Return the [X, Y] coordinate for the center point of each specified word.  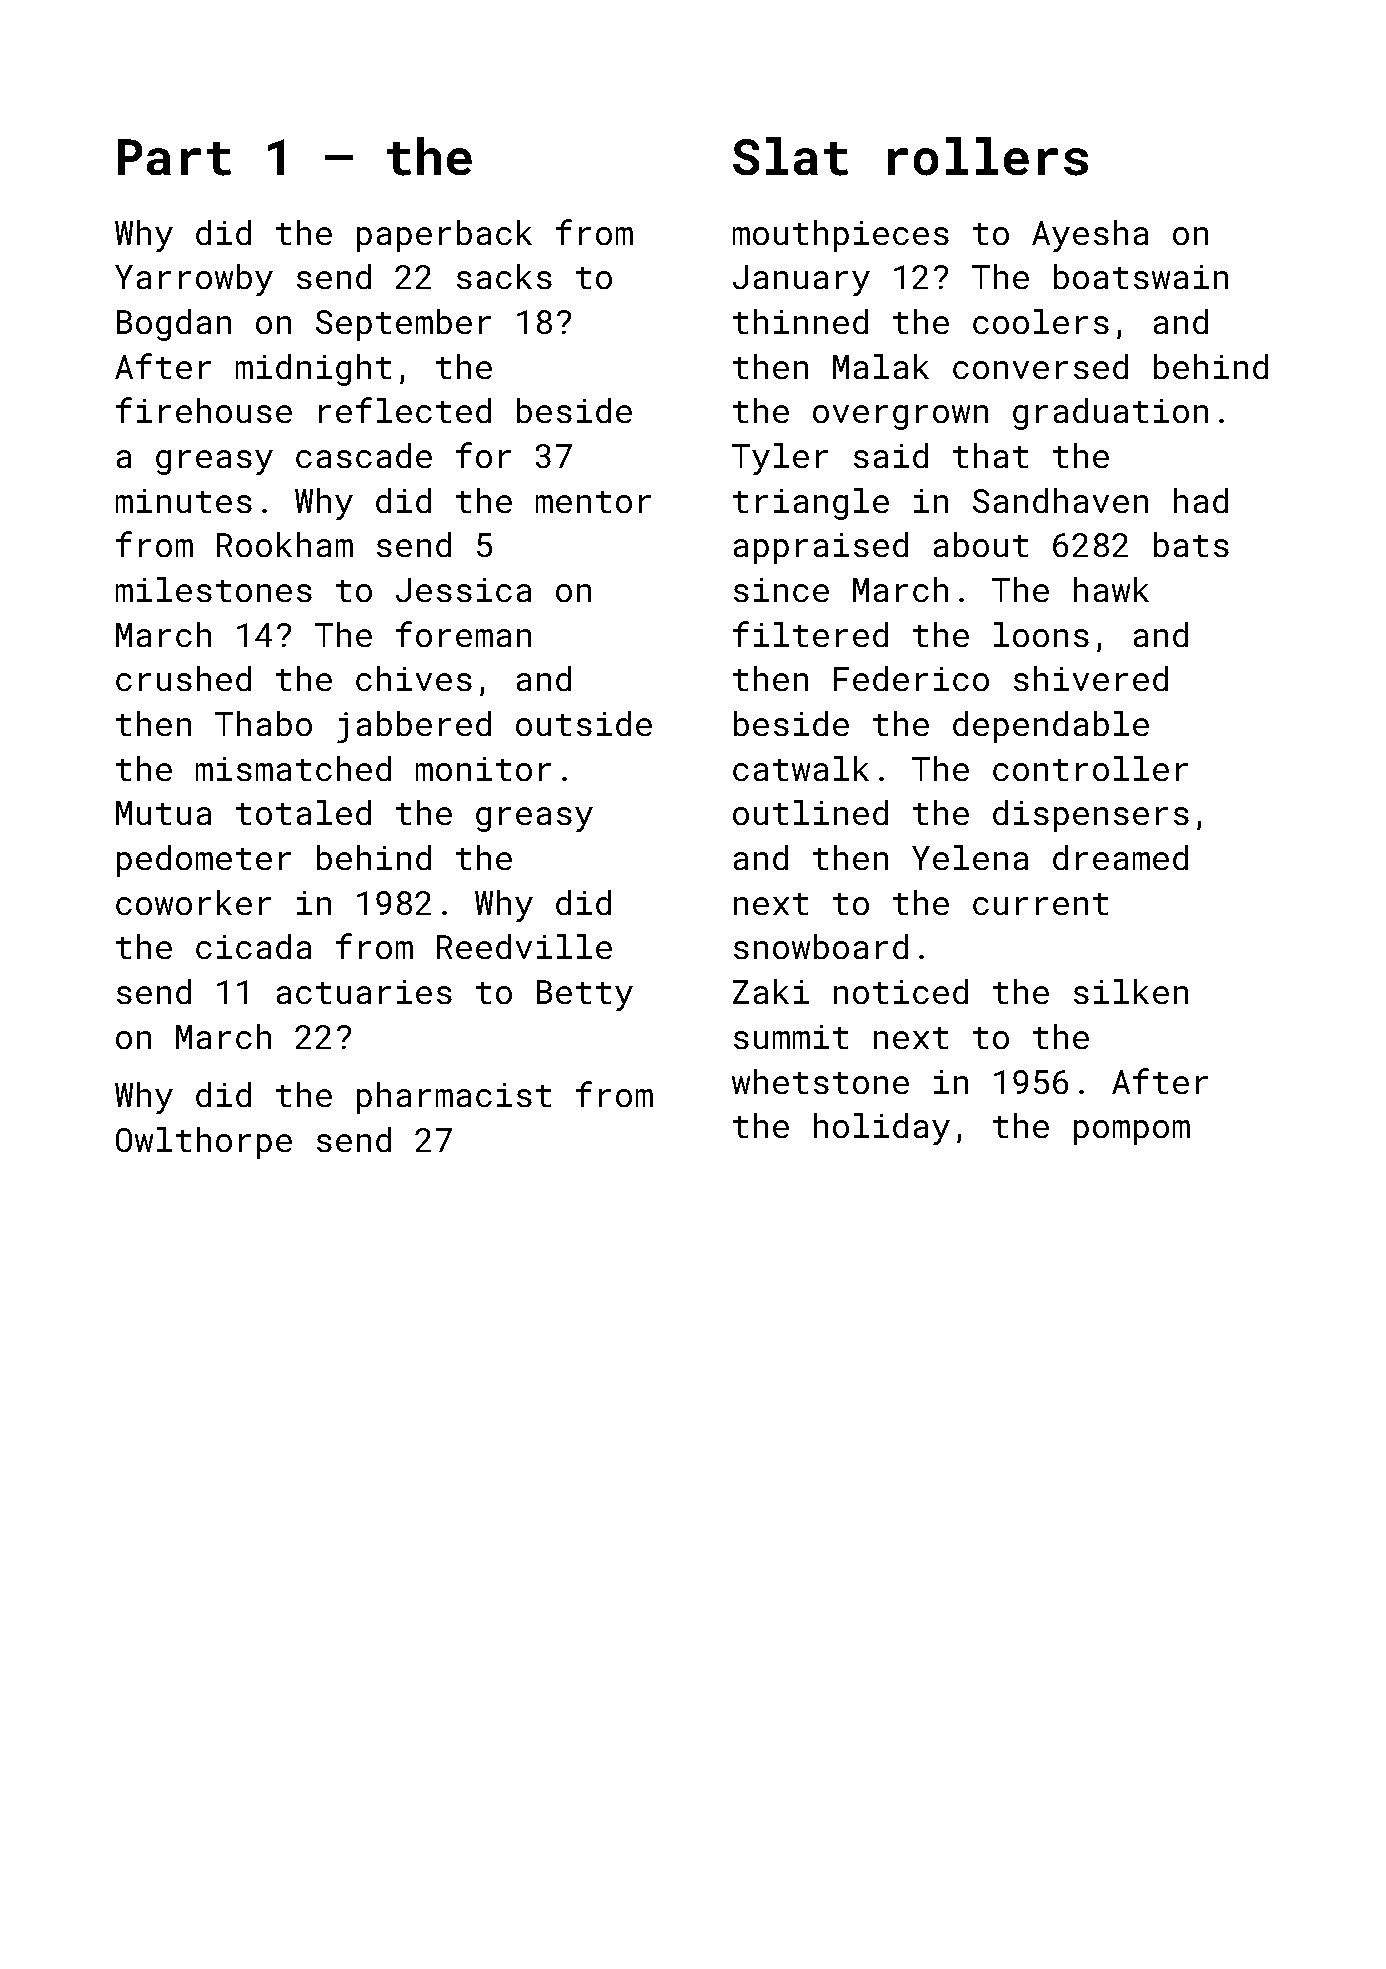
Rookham [285, 544]
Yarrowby [194, 280]
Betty [585, 995]
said [891, 455]
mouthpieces [841, 236]
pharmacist [454, 1098]
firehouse [204, 410]
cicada [253, 946]
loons [1041, 634]
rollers [988, 156]
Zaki [771, 991]
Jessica [463, 590]
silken [1131, 991]
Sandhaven [1060, 500]
